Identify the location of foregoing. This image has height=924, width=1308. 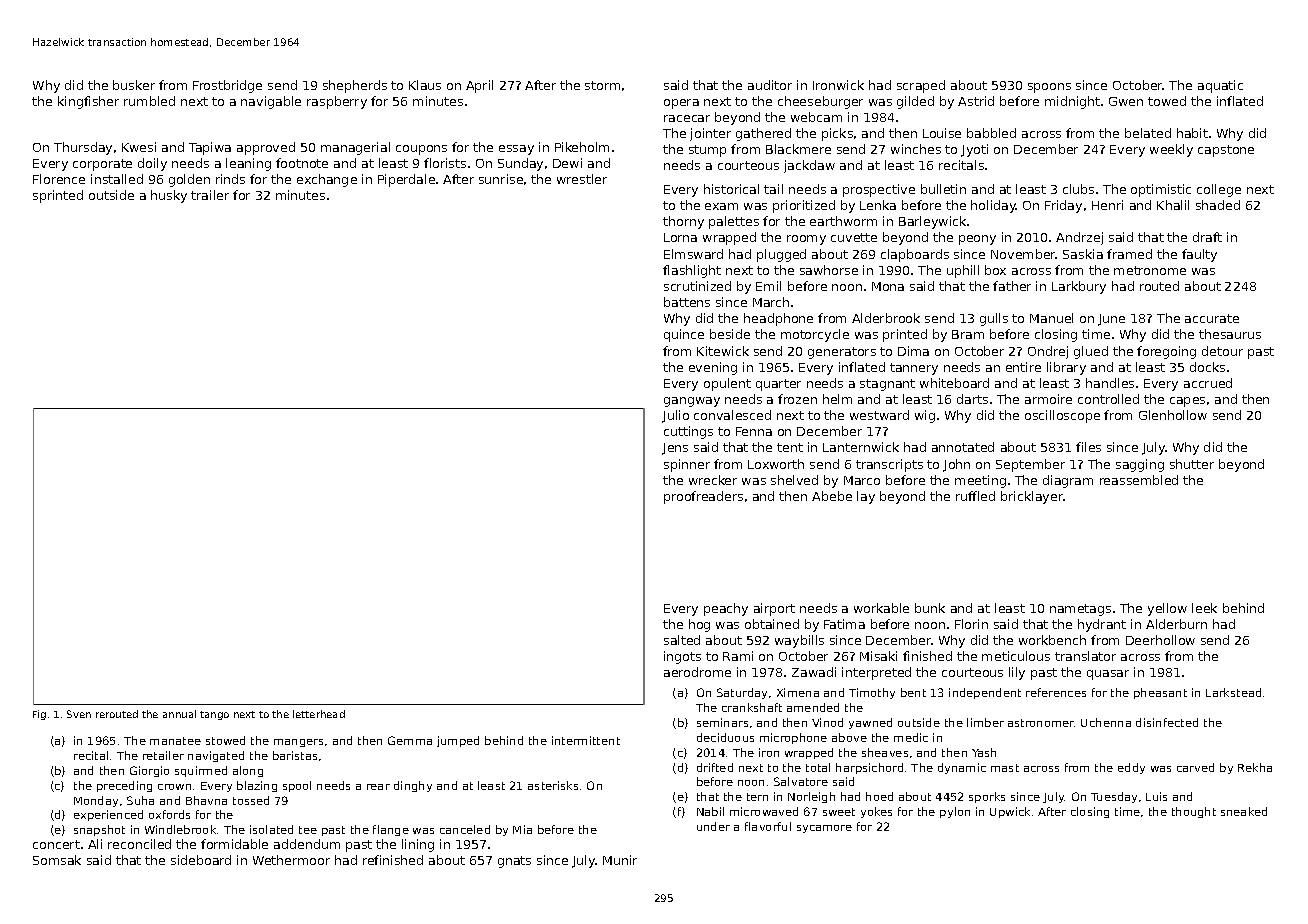
(1166, 352).
